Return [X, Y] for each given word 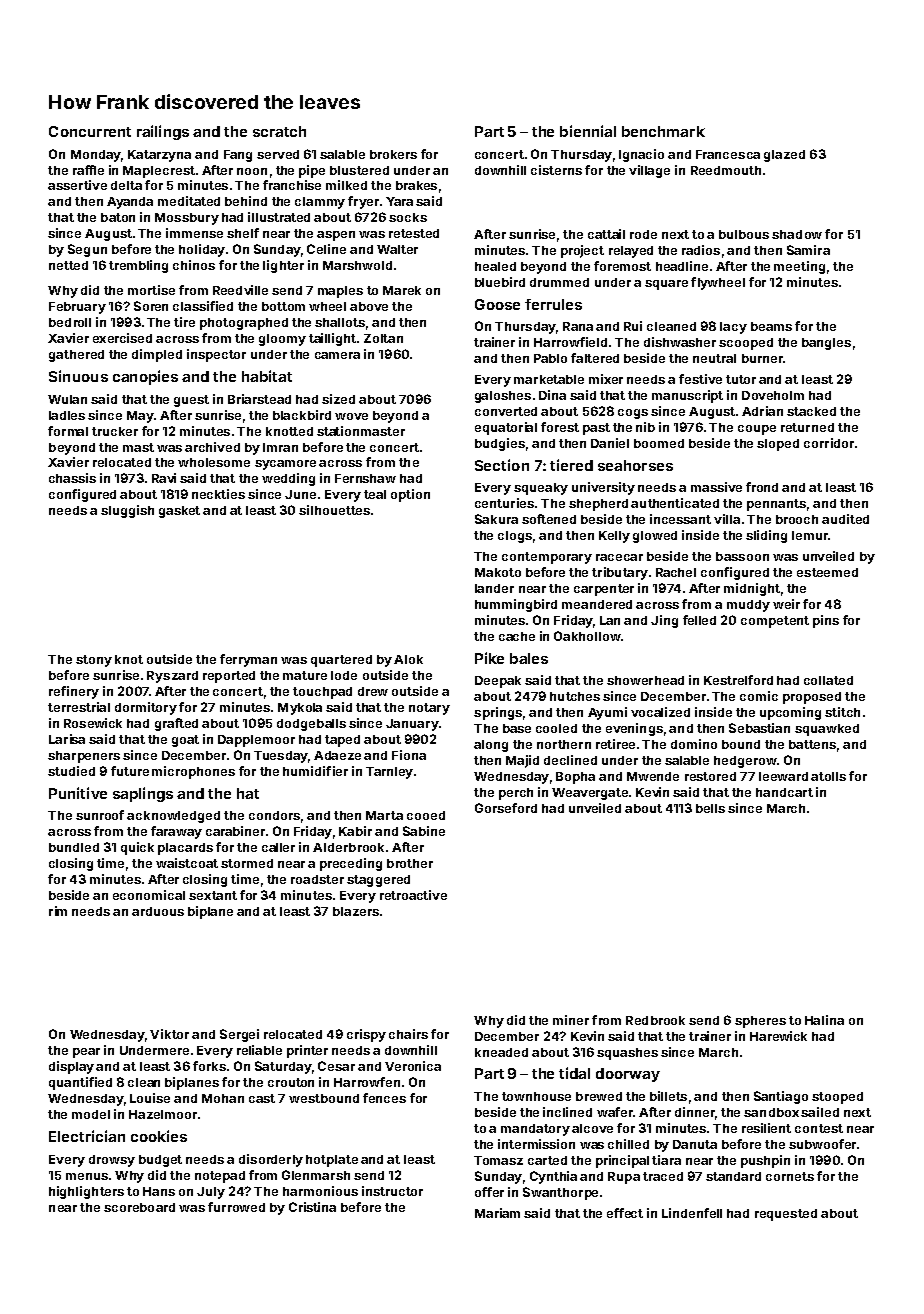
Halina [824, 1020]
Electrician [87, 1136]
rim [58, 911]
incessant [680, 519]
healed [495, 266]
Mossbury [187, 219]
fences [384, 1098]
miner [571, 1020]
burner [762, 358]
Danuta [695, 1144]
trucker [115, 431]
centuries [504, 503]
